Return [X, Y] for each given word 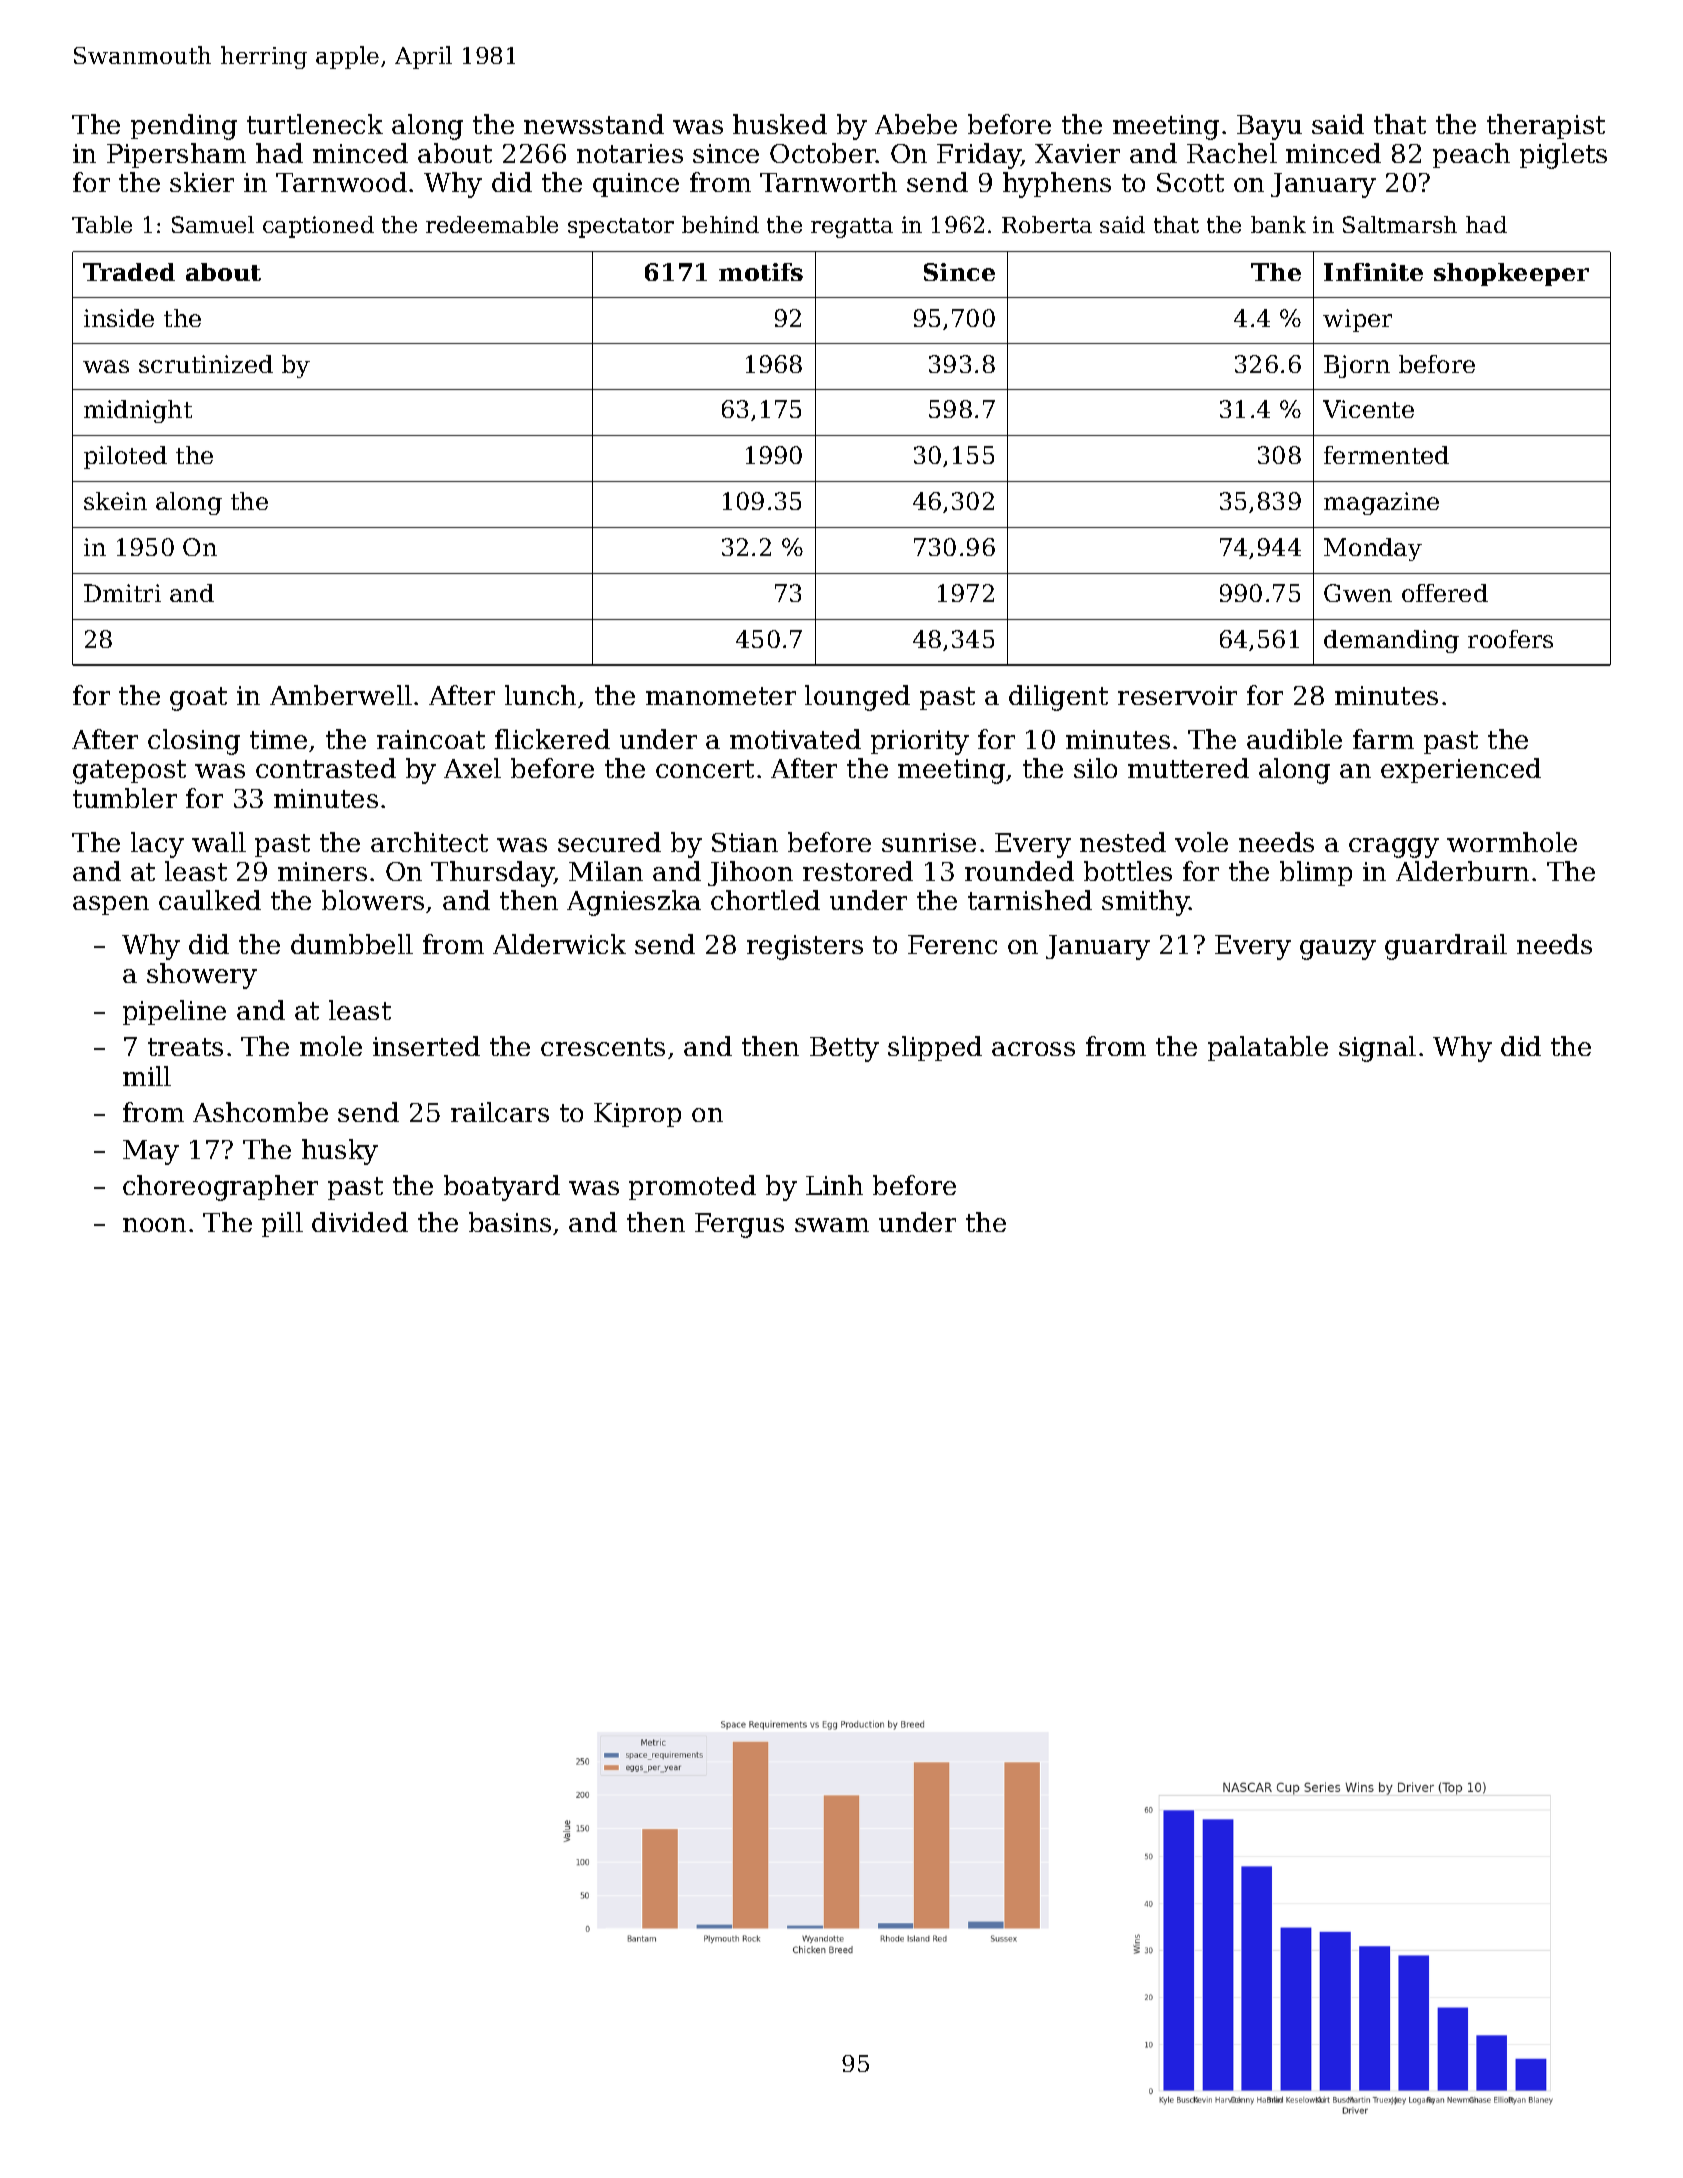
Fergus [739, 1225]
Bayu [1269, 127]
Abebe [916, 124]
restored [858, 871]
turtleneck [315, 124]
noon [154, 1225]
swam [832, 1225]
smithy [1146, 903]
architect [429, 842]
